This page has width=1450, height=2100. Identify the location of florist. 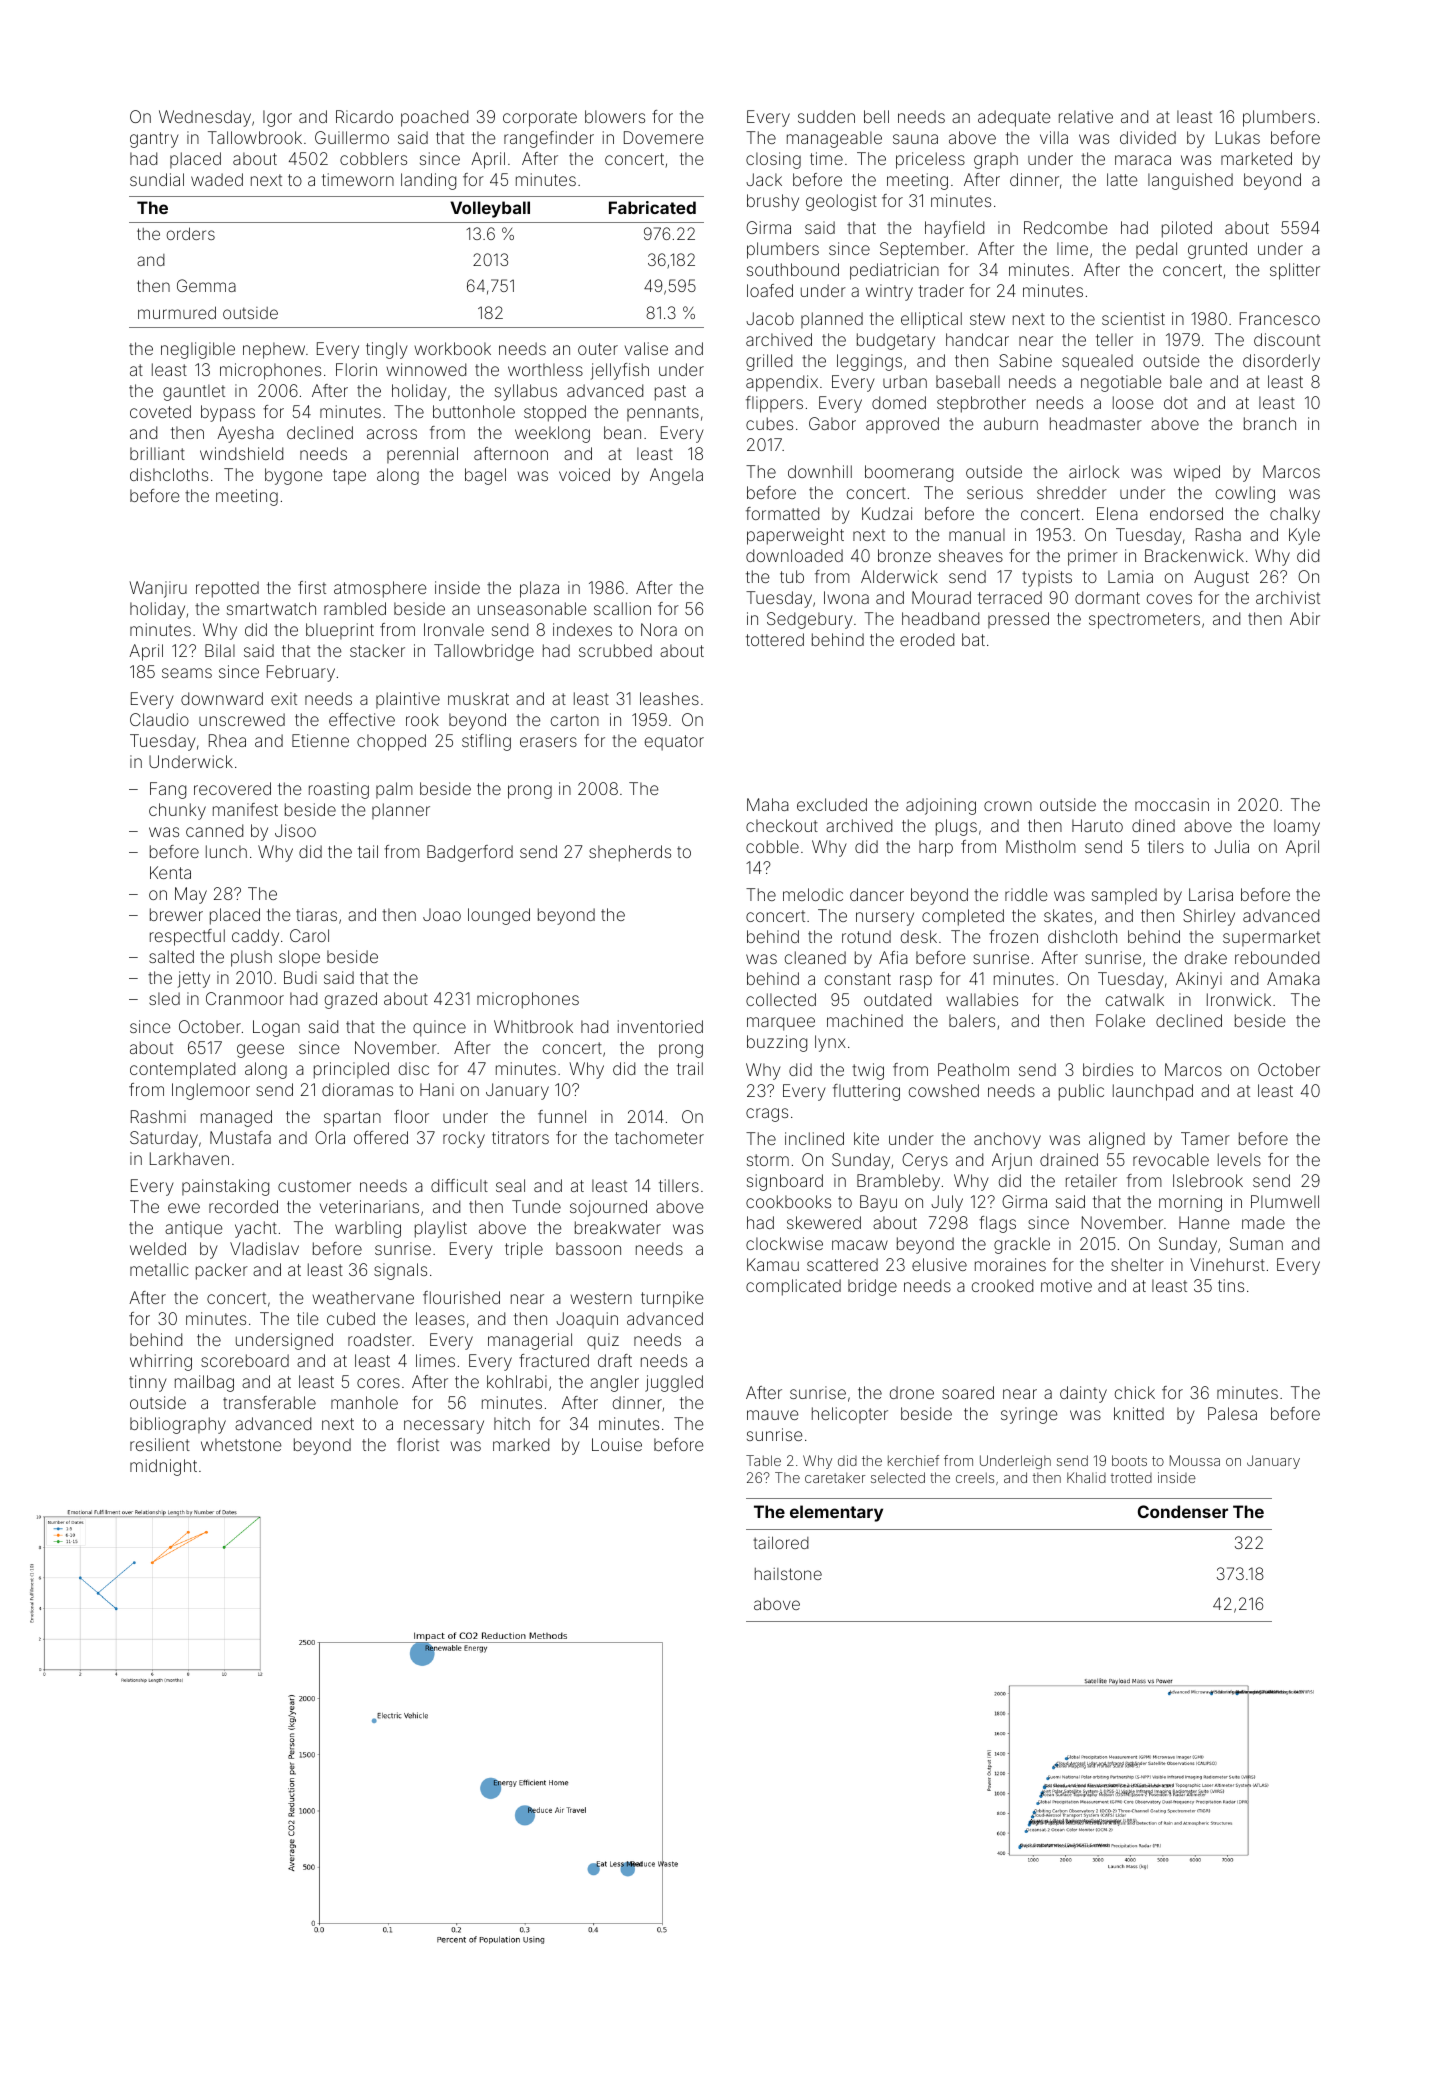
(418, 1444).
